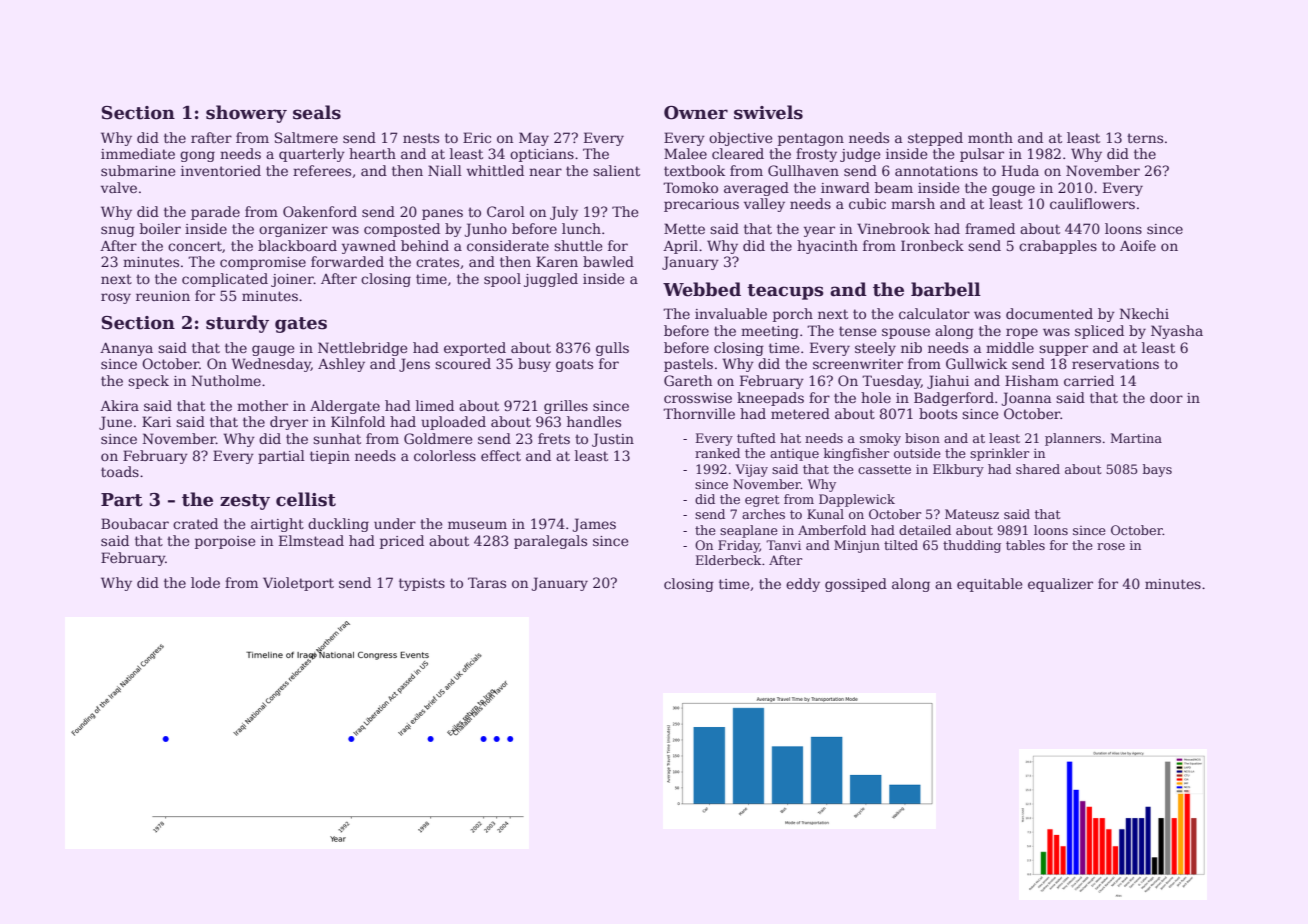  Describe the element at coordinates (1157, 470) in the page. I see `bays` at that location.
